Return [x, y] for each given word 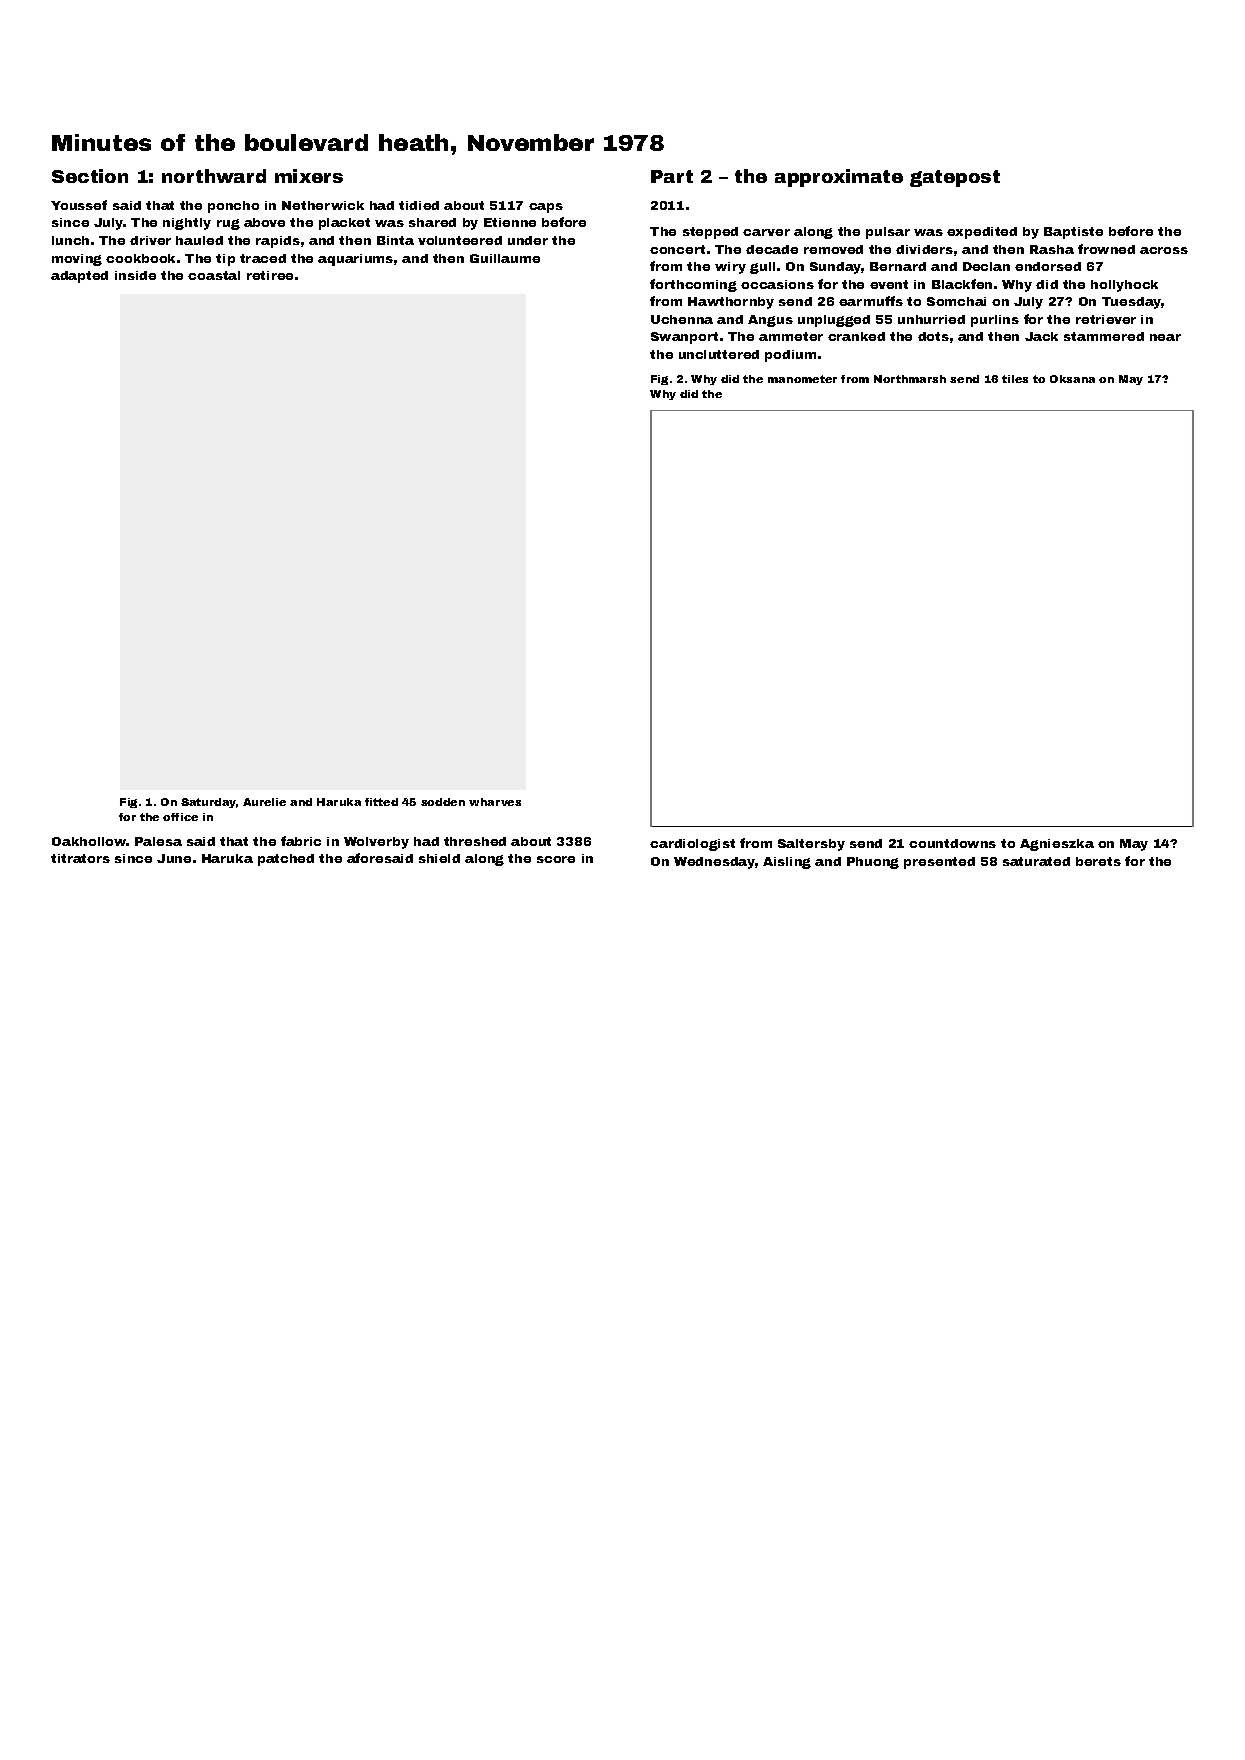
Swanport [684, 338]
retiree [270, 275]
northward [214, 176]
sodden [443, 802]
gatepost [955, 178]
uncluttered [719, 354]
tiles [1015, 379]
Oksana [1072, 379]
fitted [381, 802]
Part [672, 176]
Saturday [208, 803]
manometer [802, 379]
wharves [495, 802]
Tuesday [1132, 303]
